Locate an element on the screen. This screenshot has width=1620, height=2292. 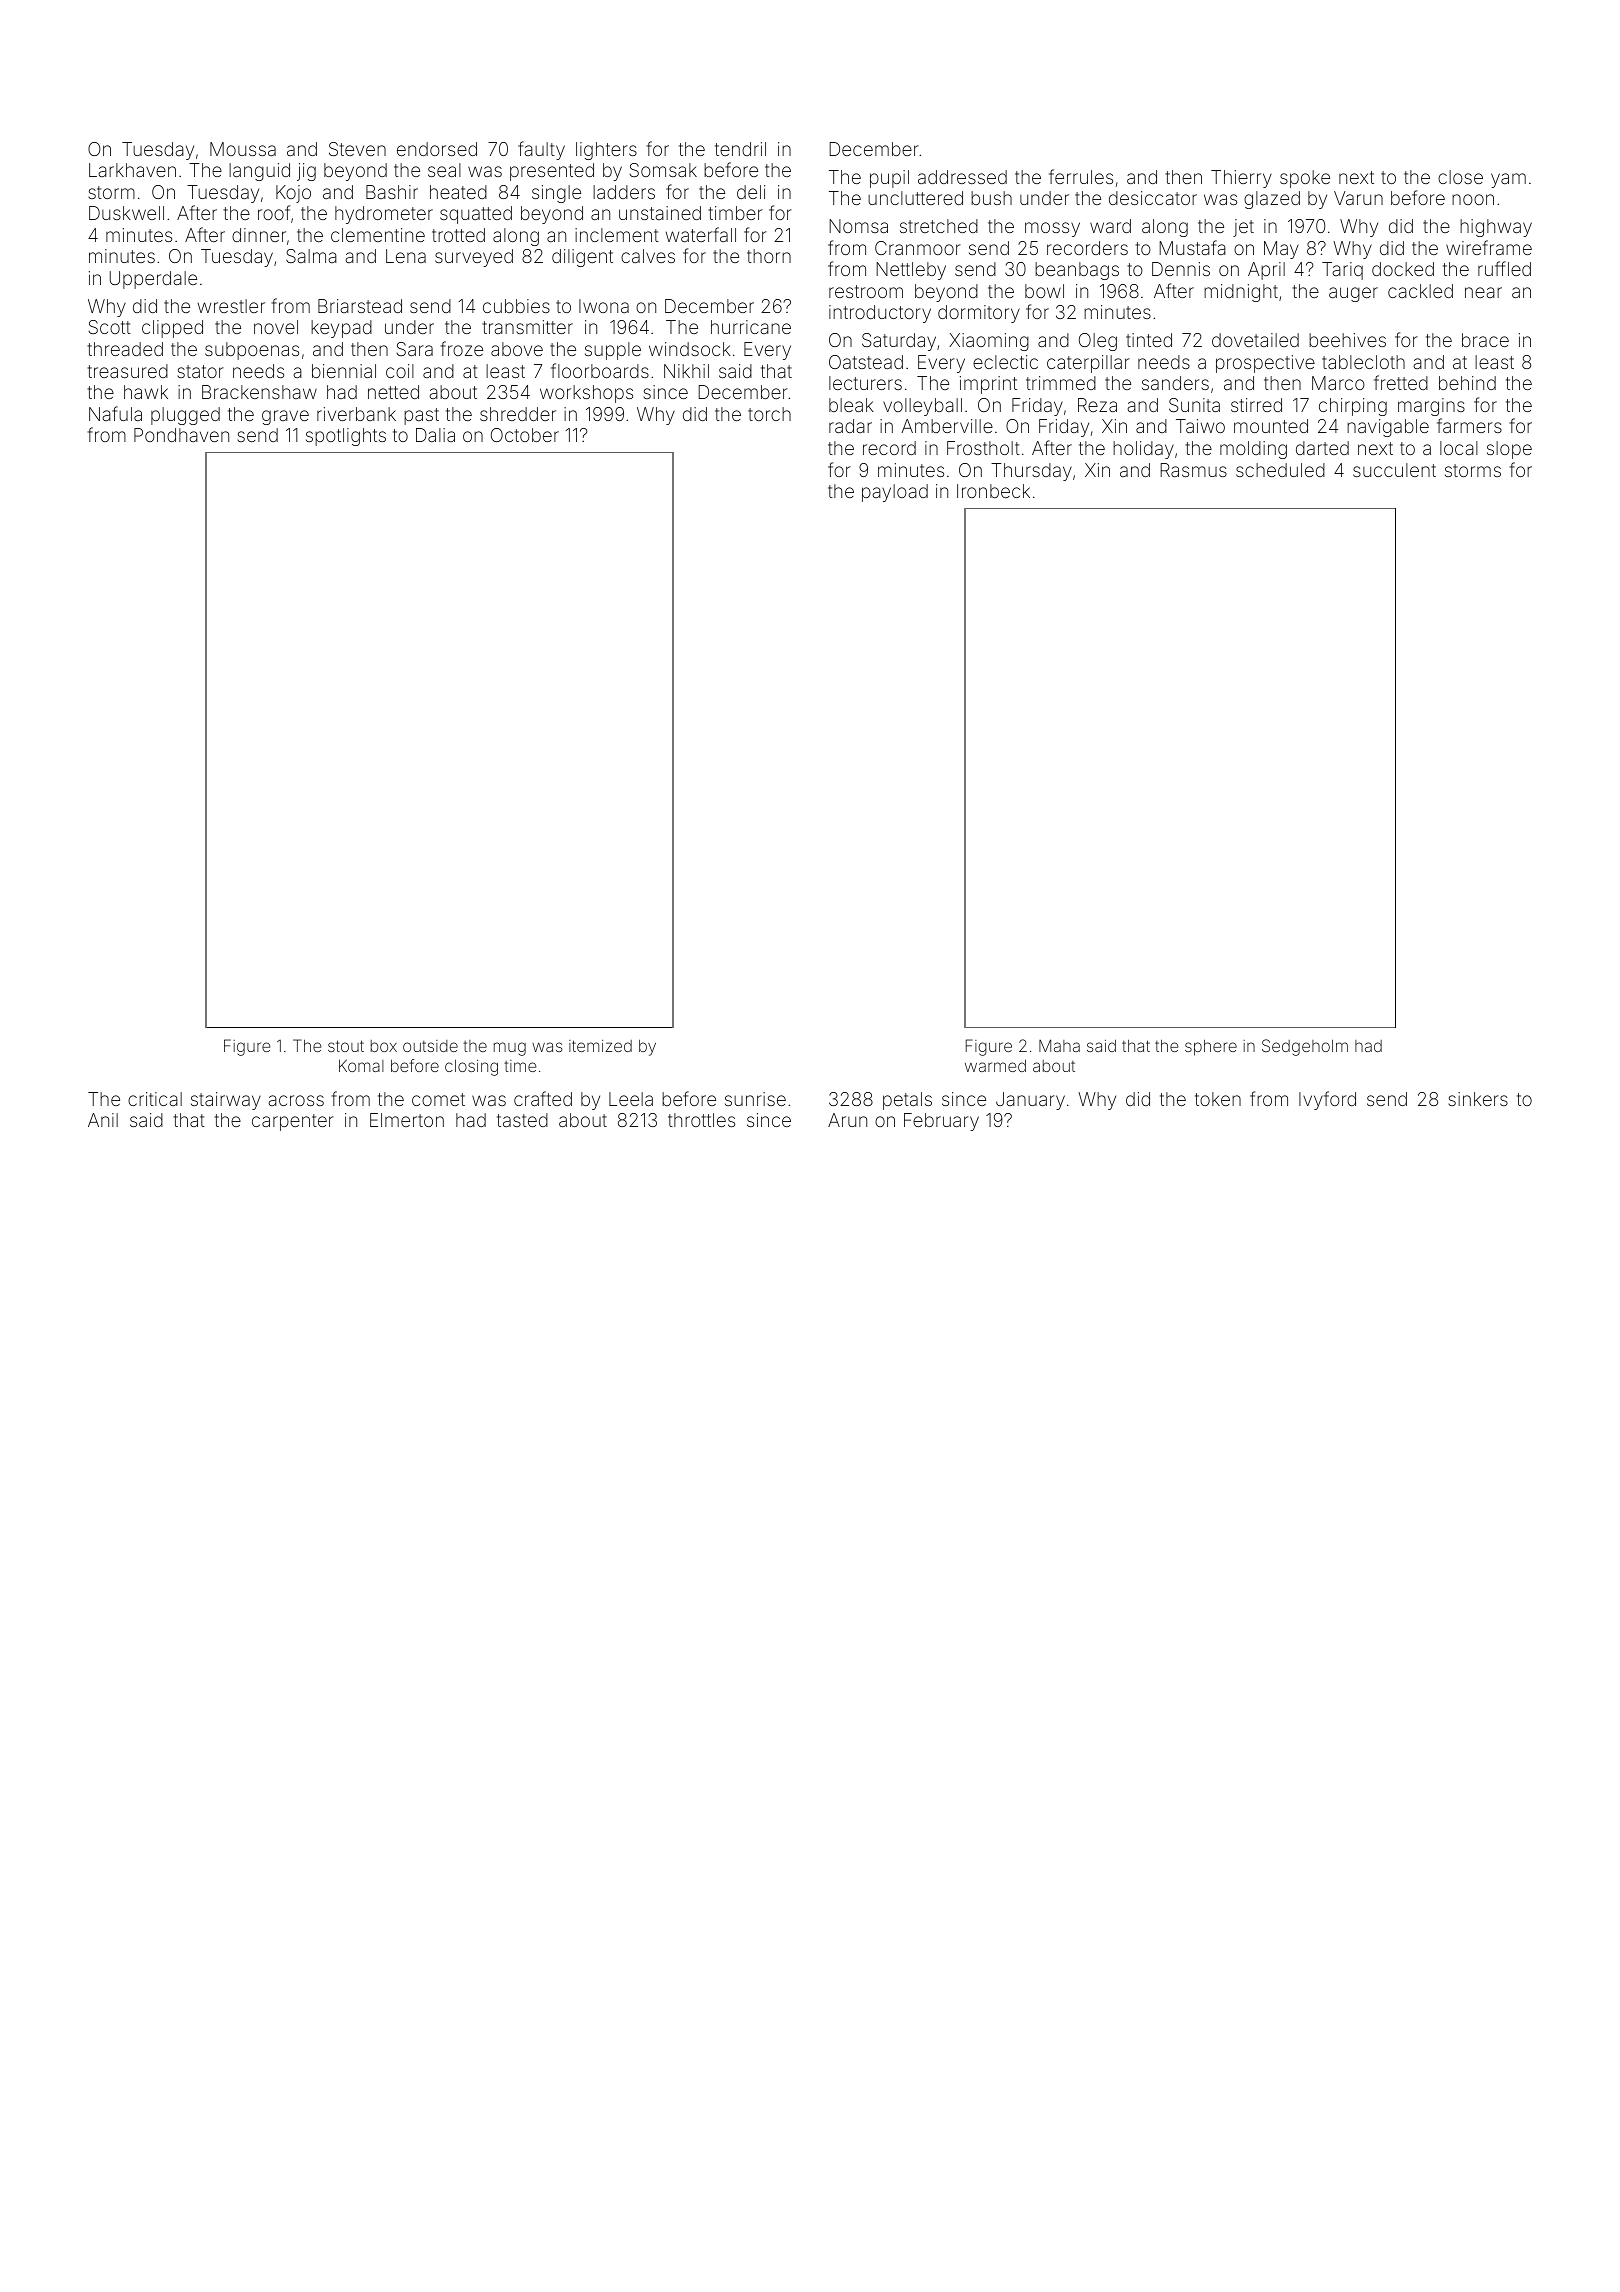
Ironbeck is located at coordinates (993, 491).
